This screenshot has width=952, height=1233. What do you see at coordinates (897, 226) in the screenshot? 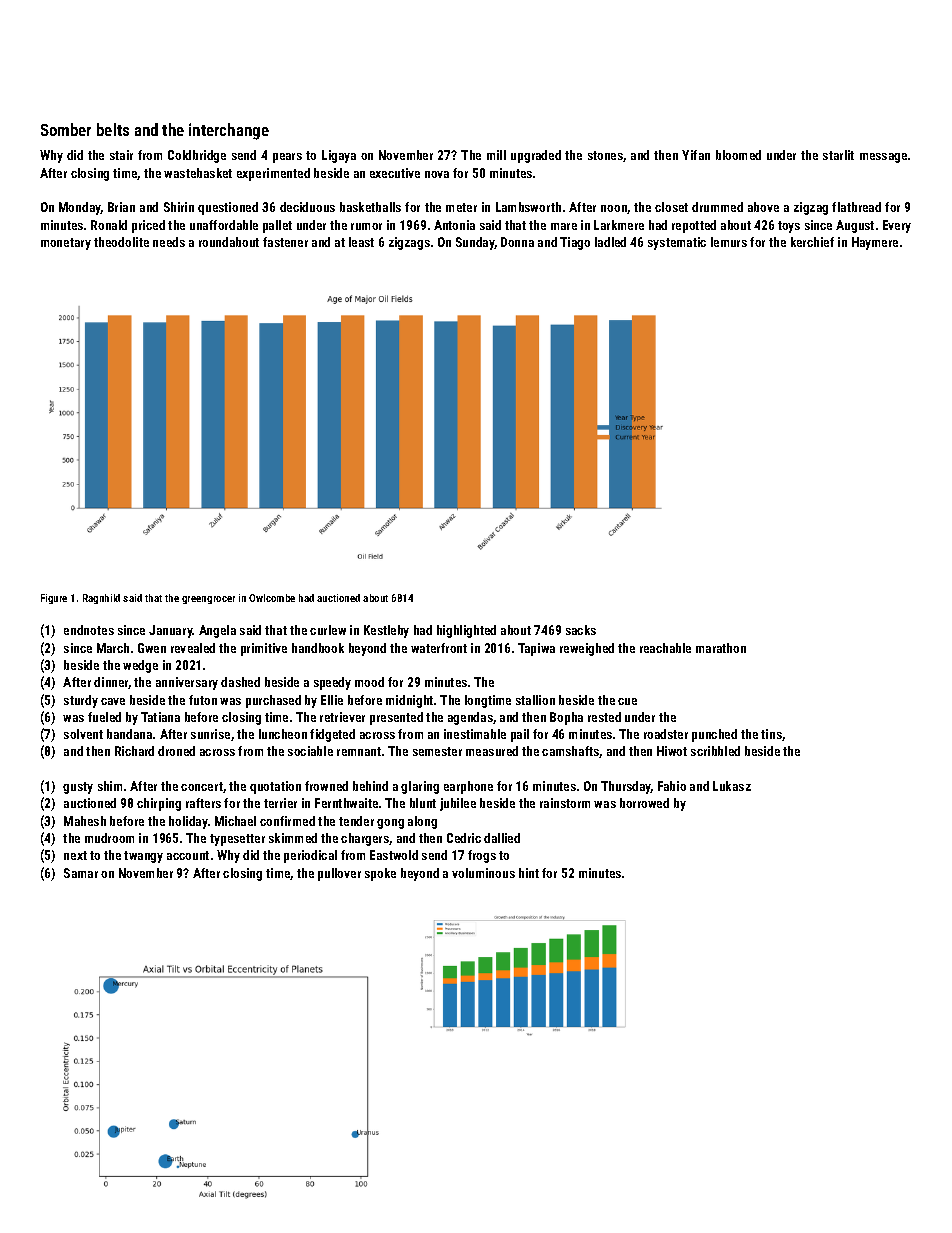
I see `Every` at bounding box center [897, 226].
